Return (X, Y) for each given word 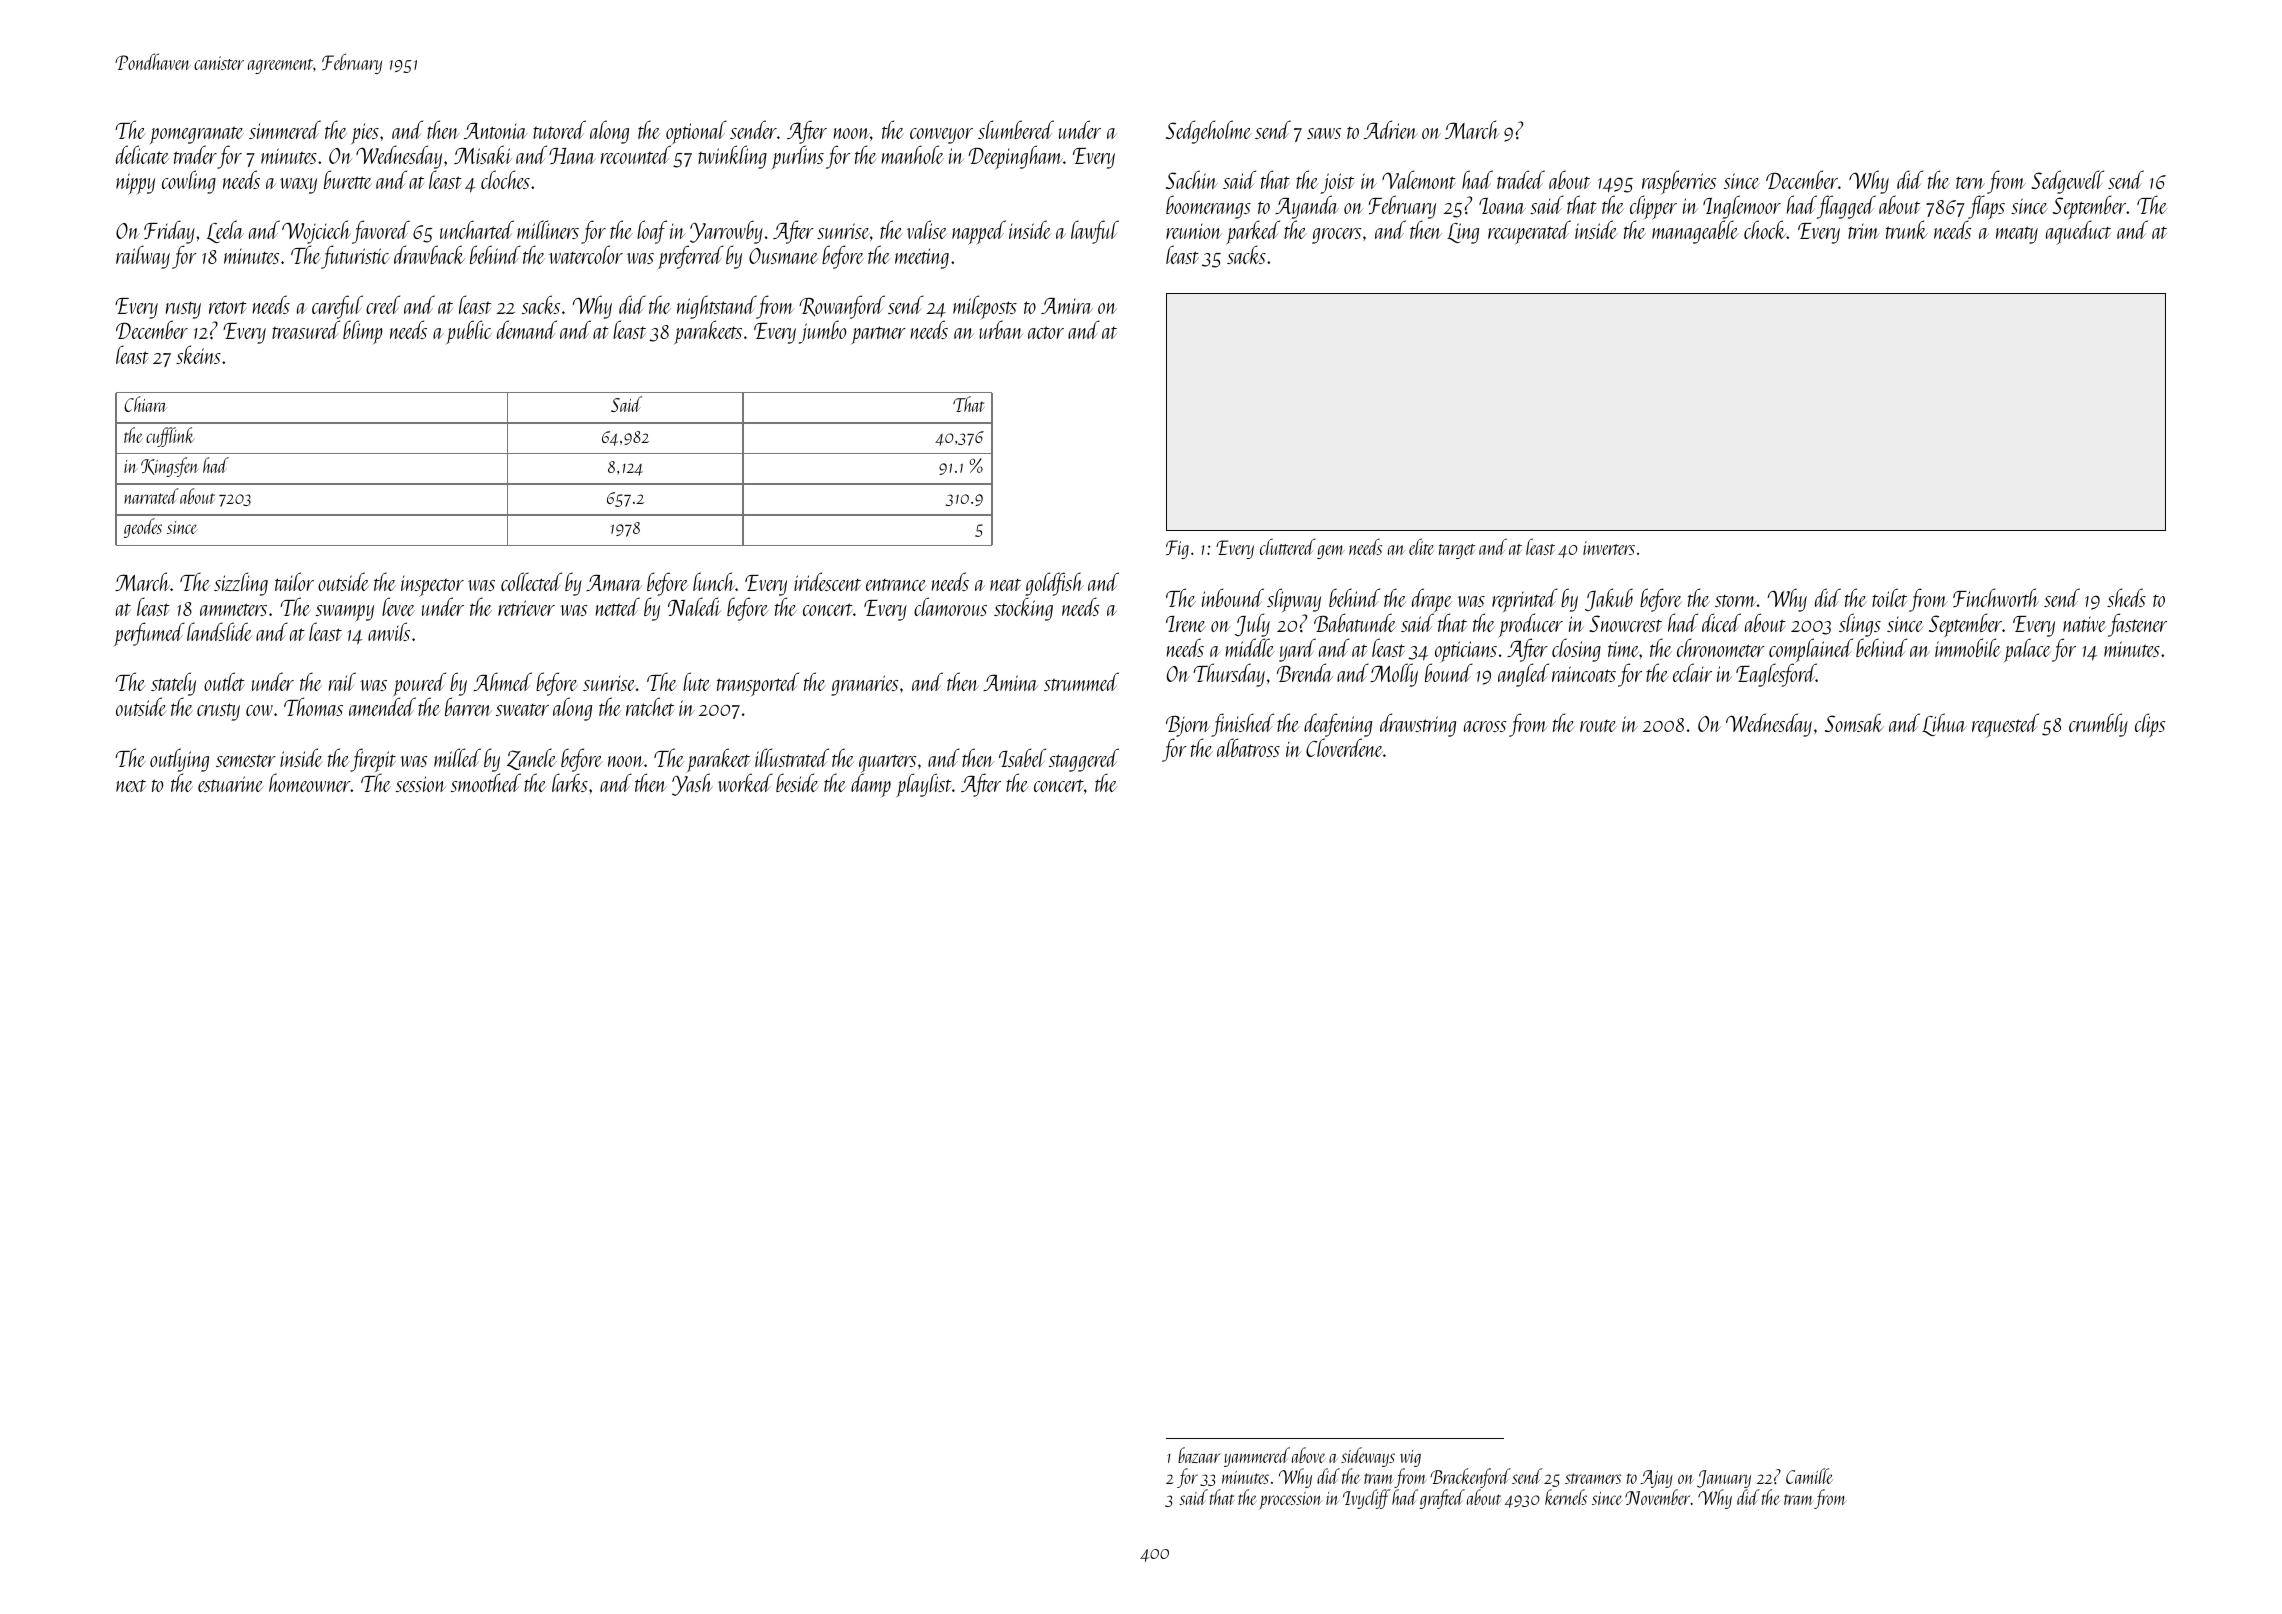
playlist (924, 785)
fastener (2137, 625)
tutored (559, 129)
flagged (1846, 207)
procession (1290, 1501)
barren (468, 707)
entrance (896, 585)
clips (2150, 725)
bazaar (1199, 1455)
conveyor (941, 136)
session (420, 784)
